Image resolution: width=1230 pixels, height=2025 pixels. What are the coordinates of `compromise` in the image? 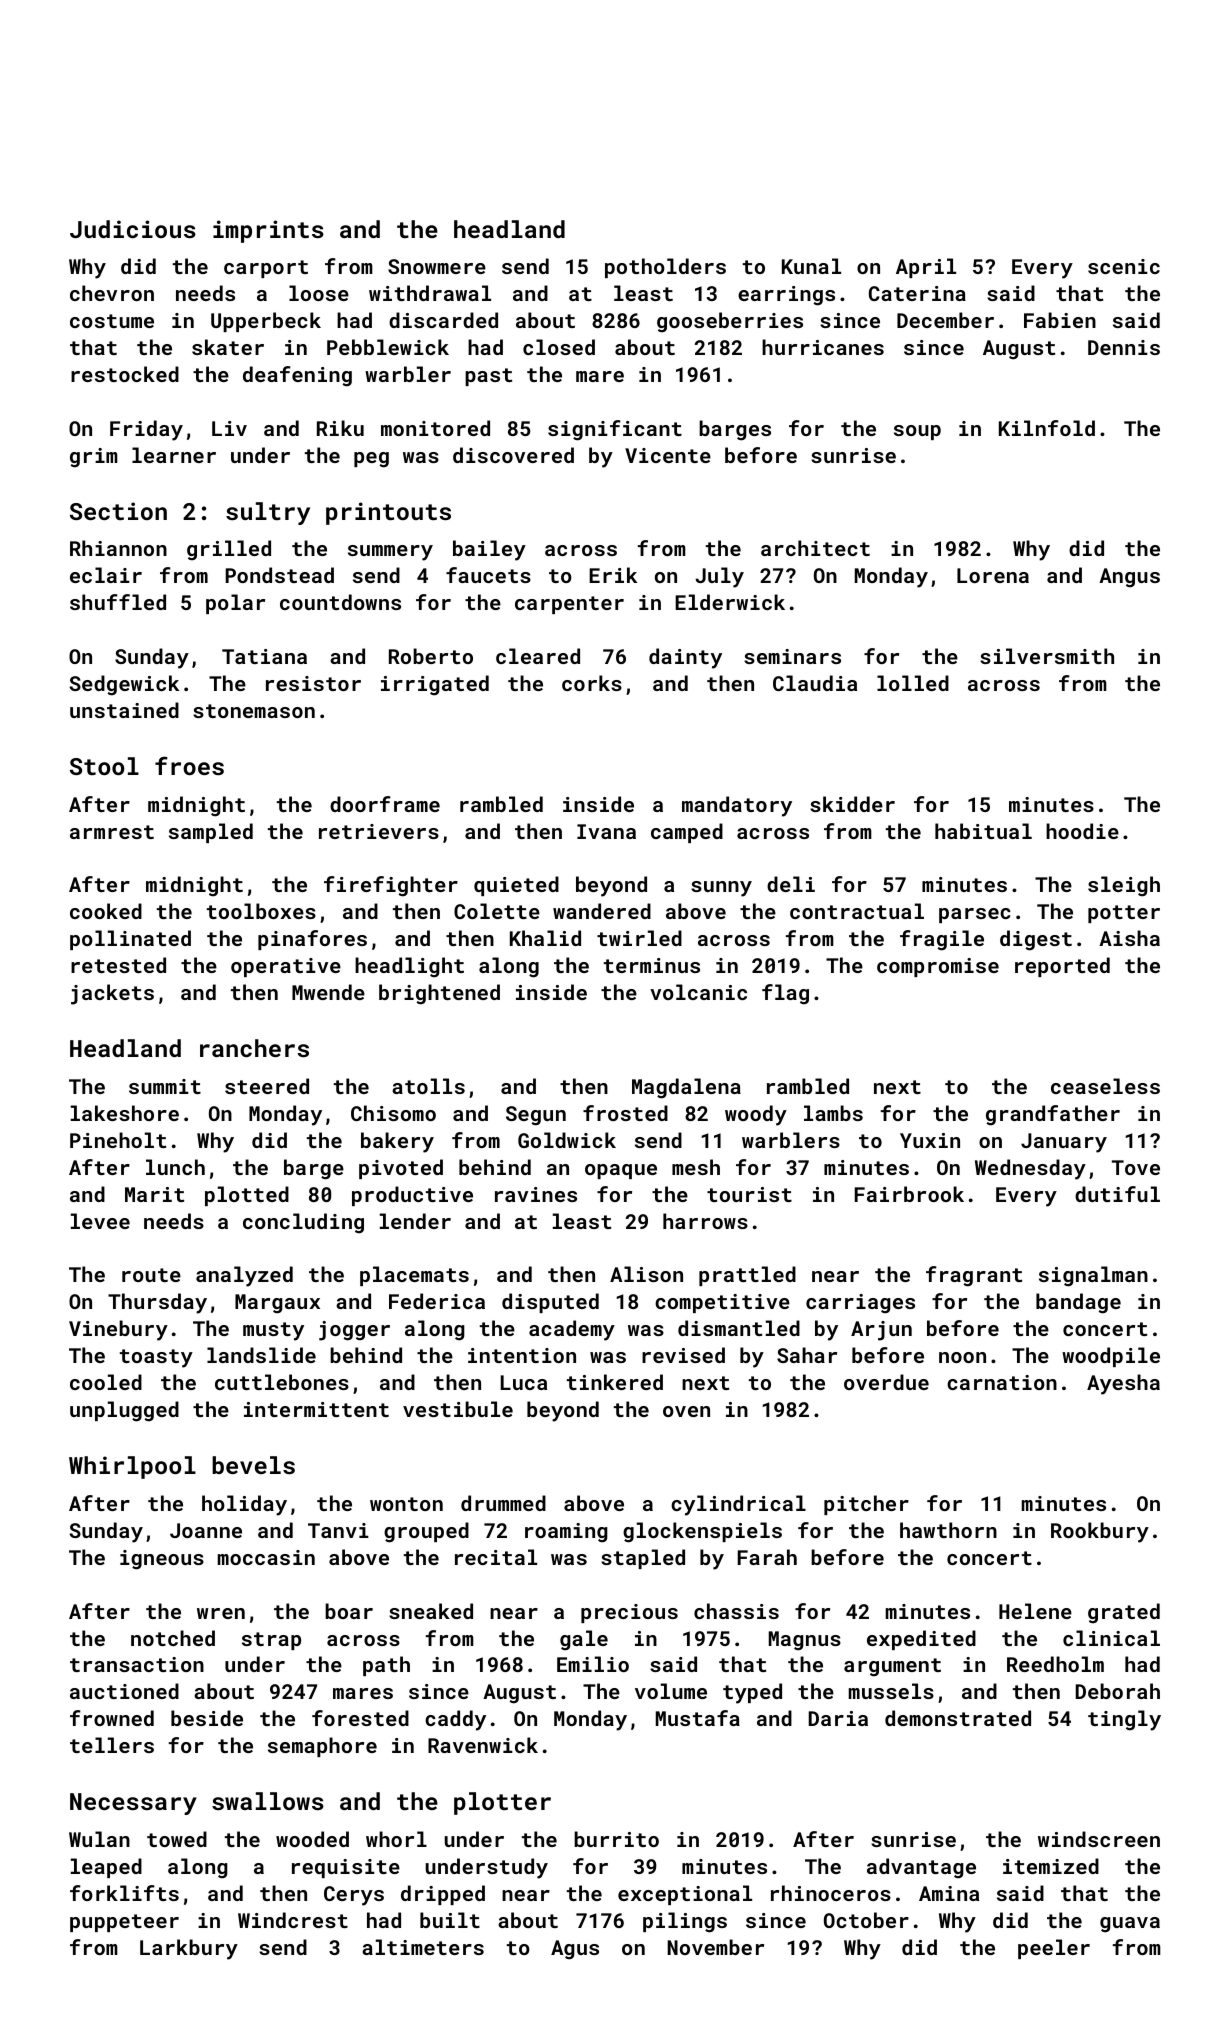 It's located at (938, 967).
